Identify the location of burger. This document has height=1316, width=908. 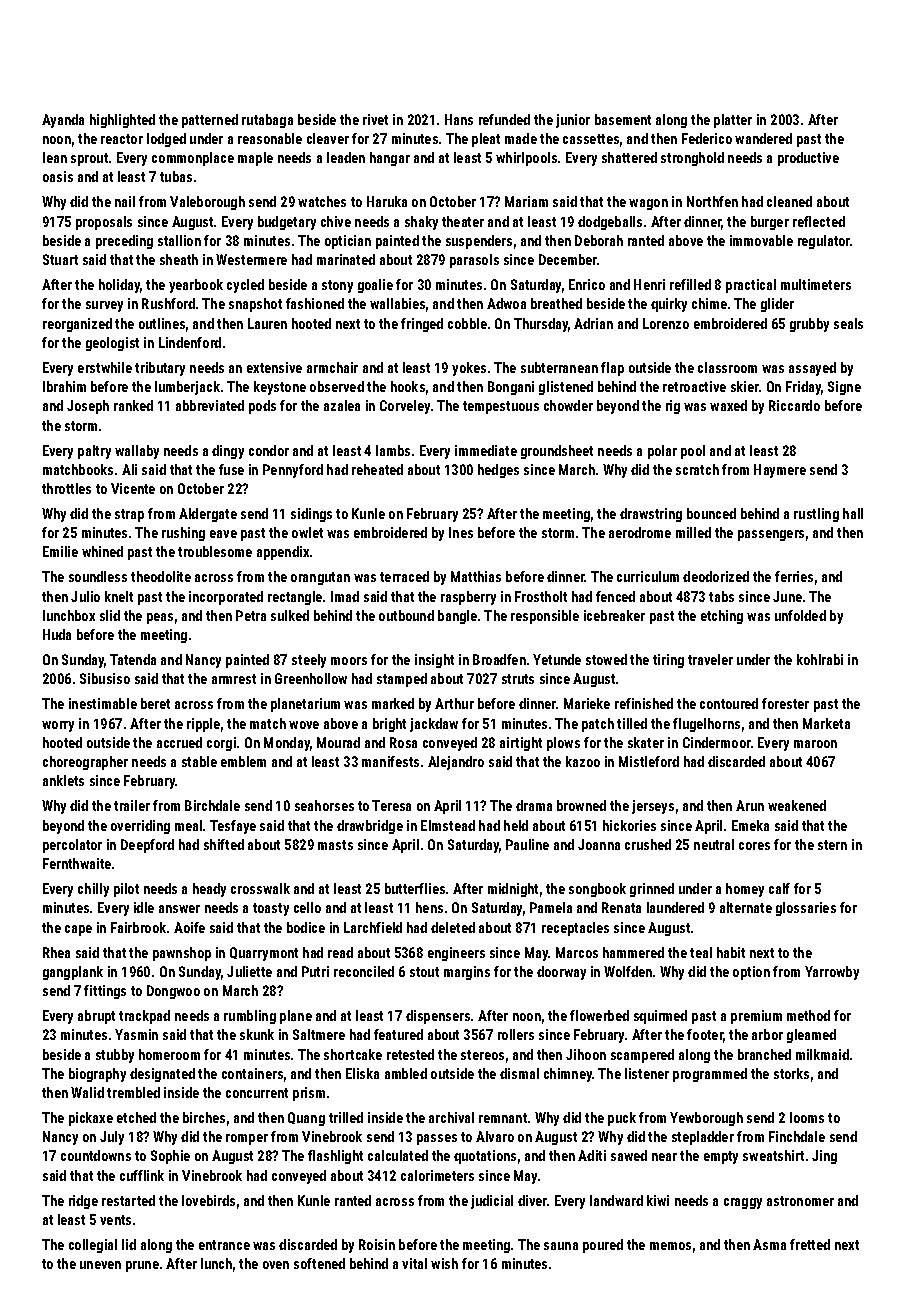
(770, 223).
